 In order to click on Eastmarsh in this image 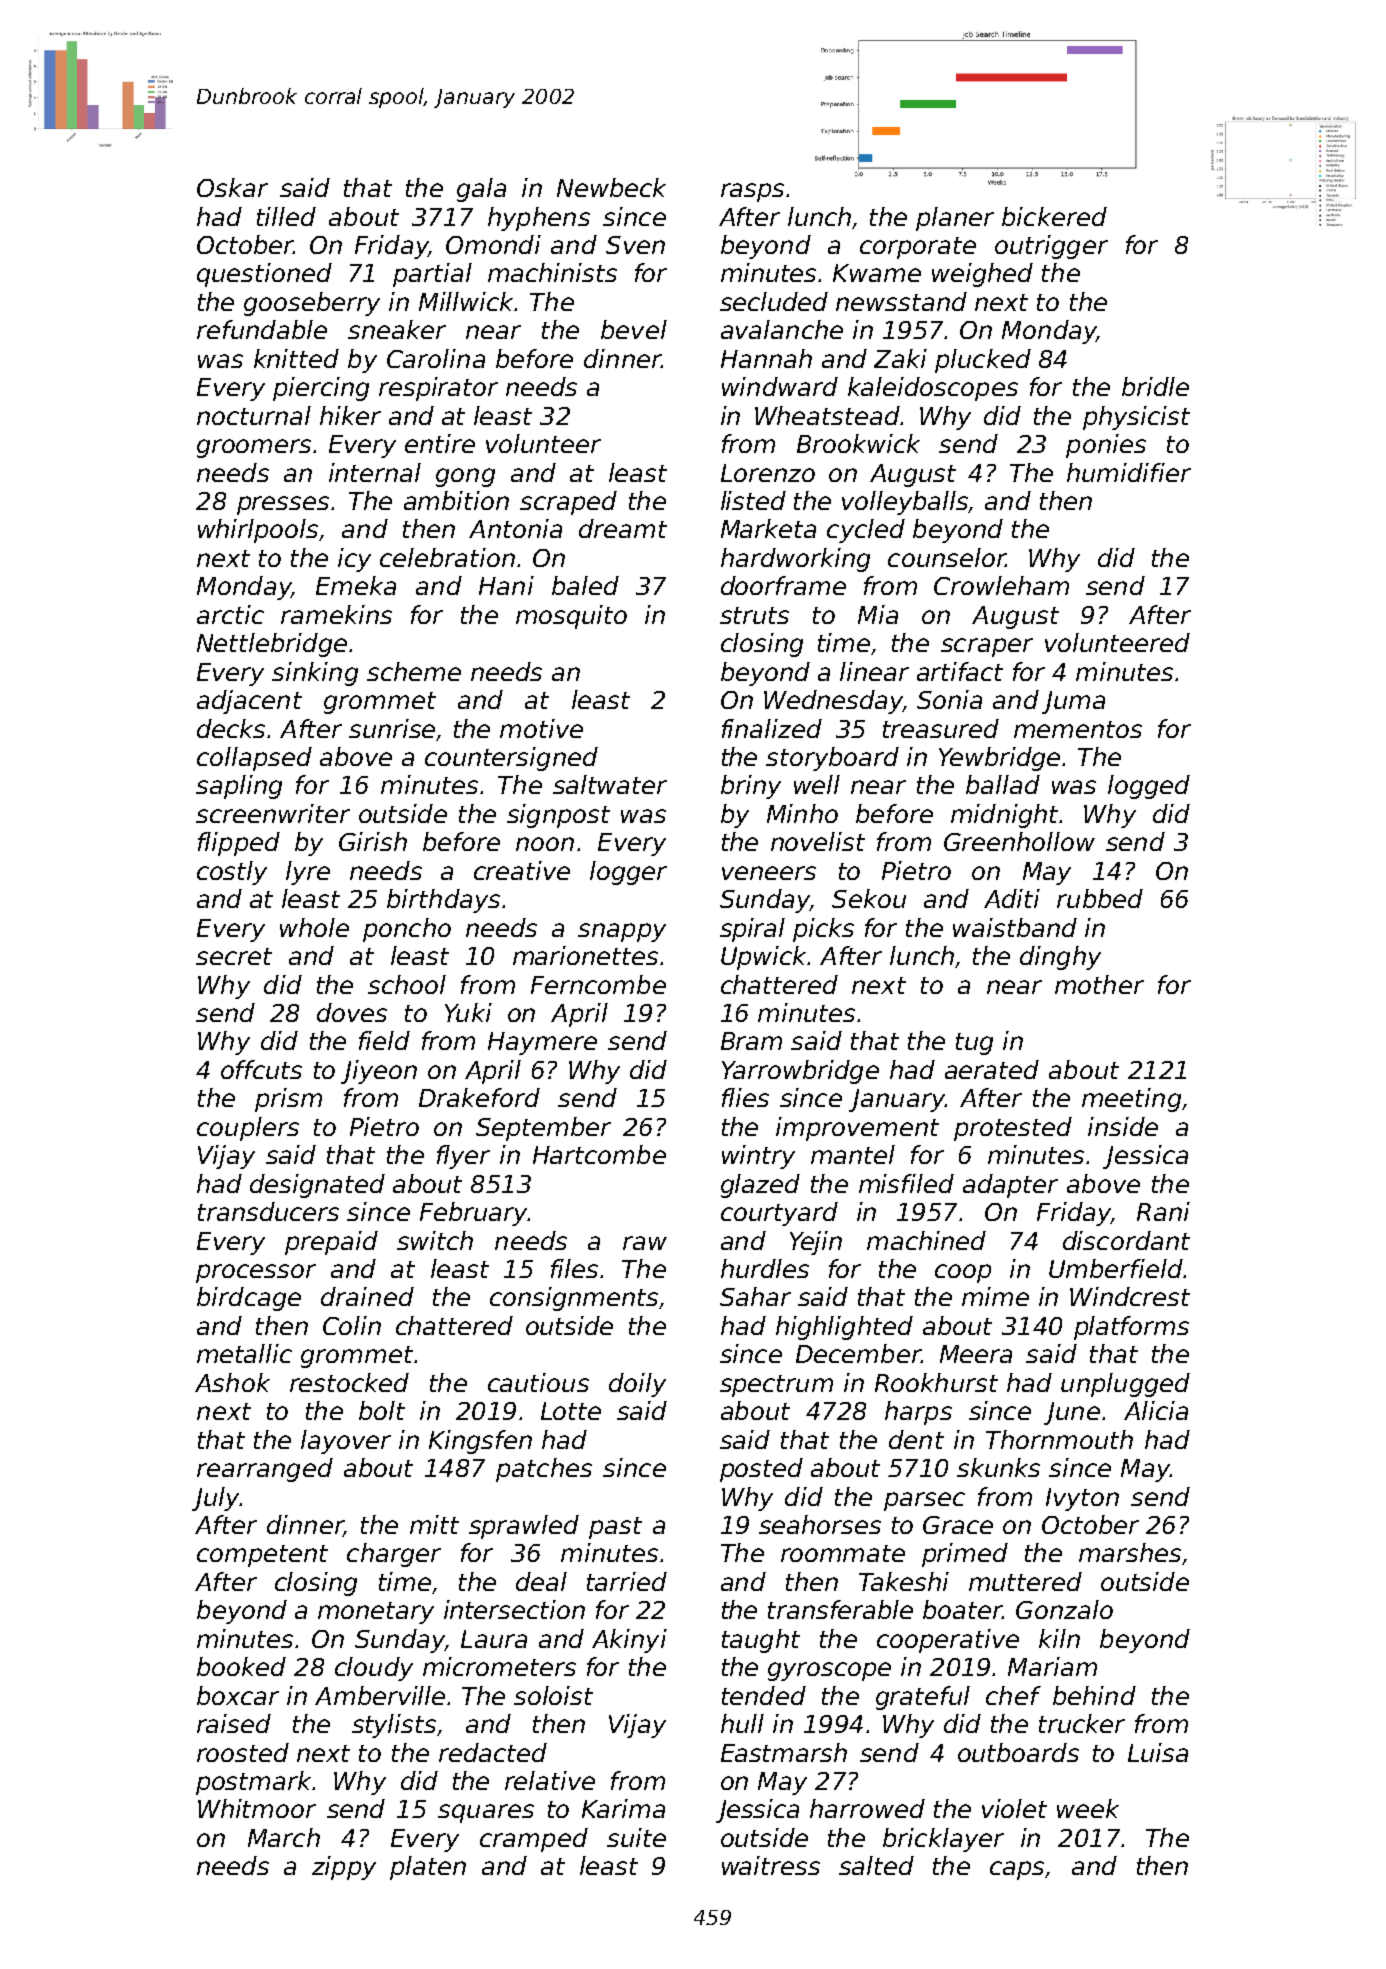, I will do `click(784, 1752)`.
